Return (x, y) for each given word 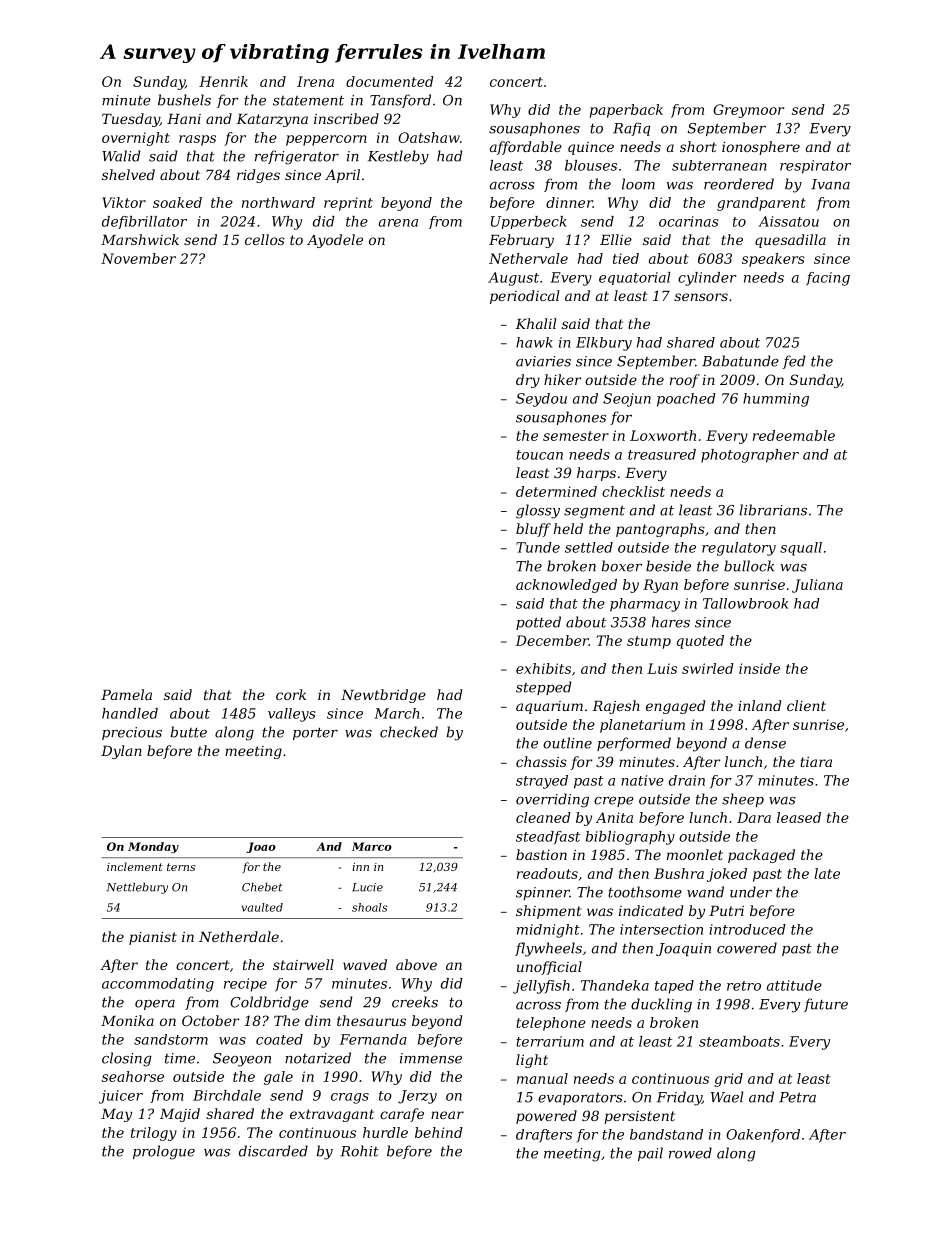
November (138, 258)
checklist (633, 491)
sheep (743, 800)
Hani (184, 119)
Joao (261, 847)
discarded (273, 1151)
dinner (569, 202)
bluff (533, 530)
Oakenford (763, 1136)
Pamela (126, 694)
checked (409, 732)
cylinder (707, 279)
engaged (675, 707)
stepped (543, 688)
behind (439, 1132)
